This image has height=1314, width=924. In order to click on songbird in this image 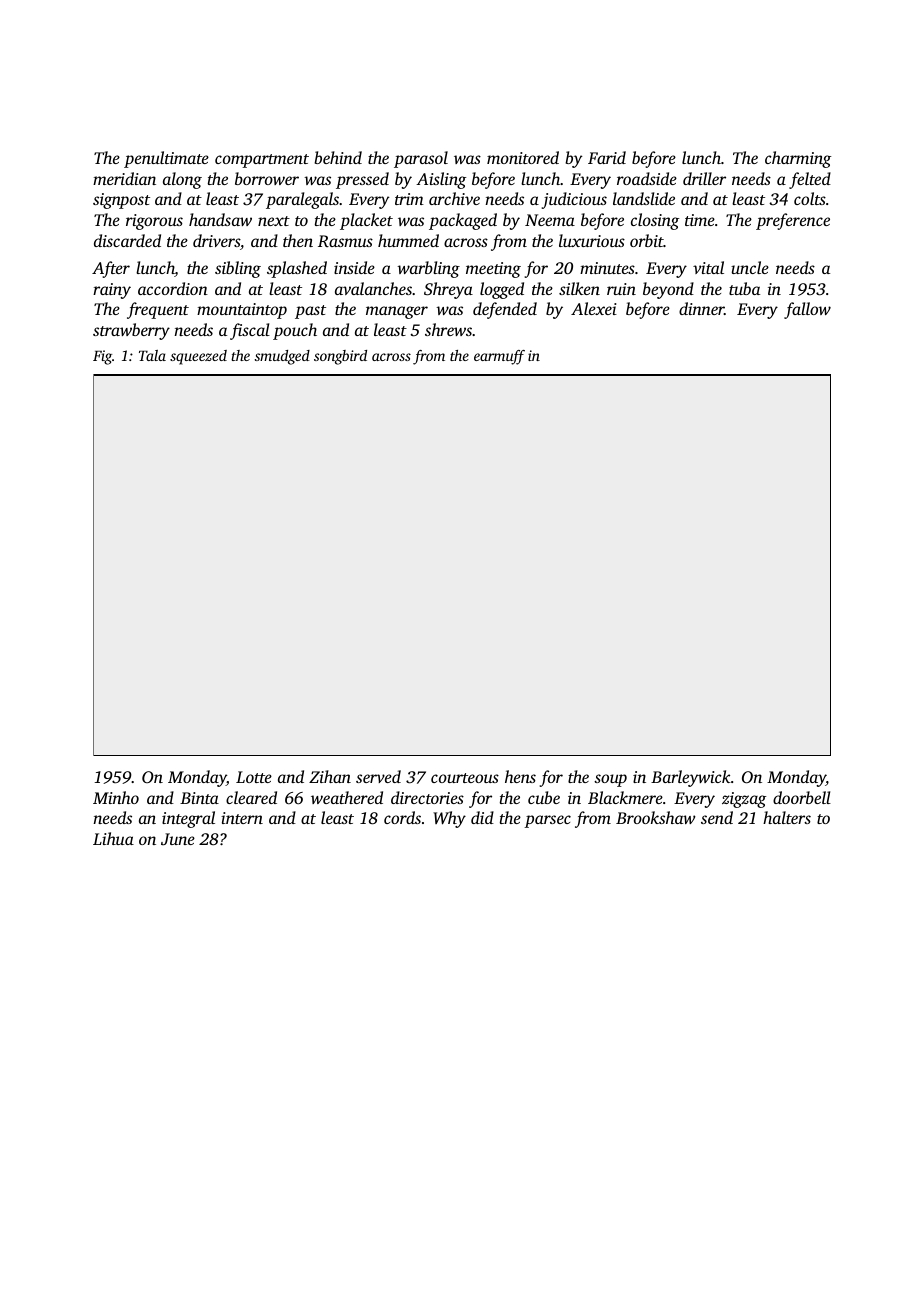, I will do `click(340, 357)`.
